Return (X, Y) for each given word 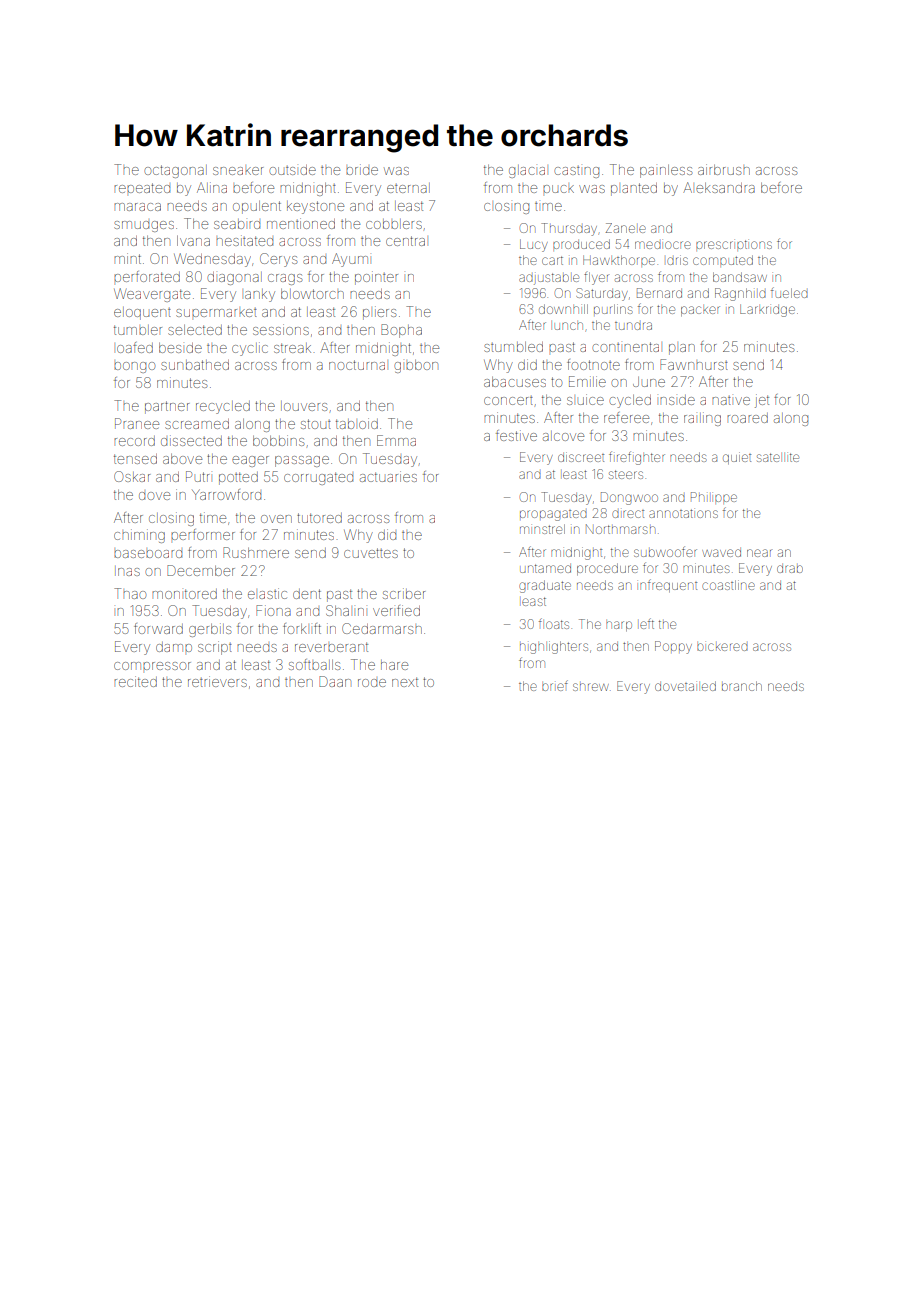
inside (677, 400)
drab (790, 568)
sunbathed (195, 365)
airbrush (724, 169)
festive (516, 435)
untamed (545, 568)
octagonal (175, 171)
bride (362, 169)
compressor (152, 666)
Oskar (132, 476)
